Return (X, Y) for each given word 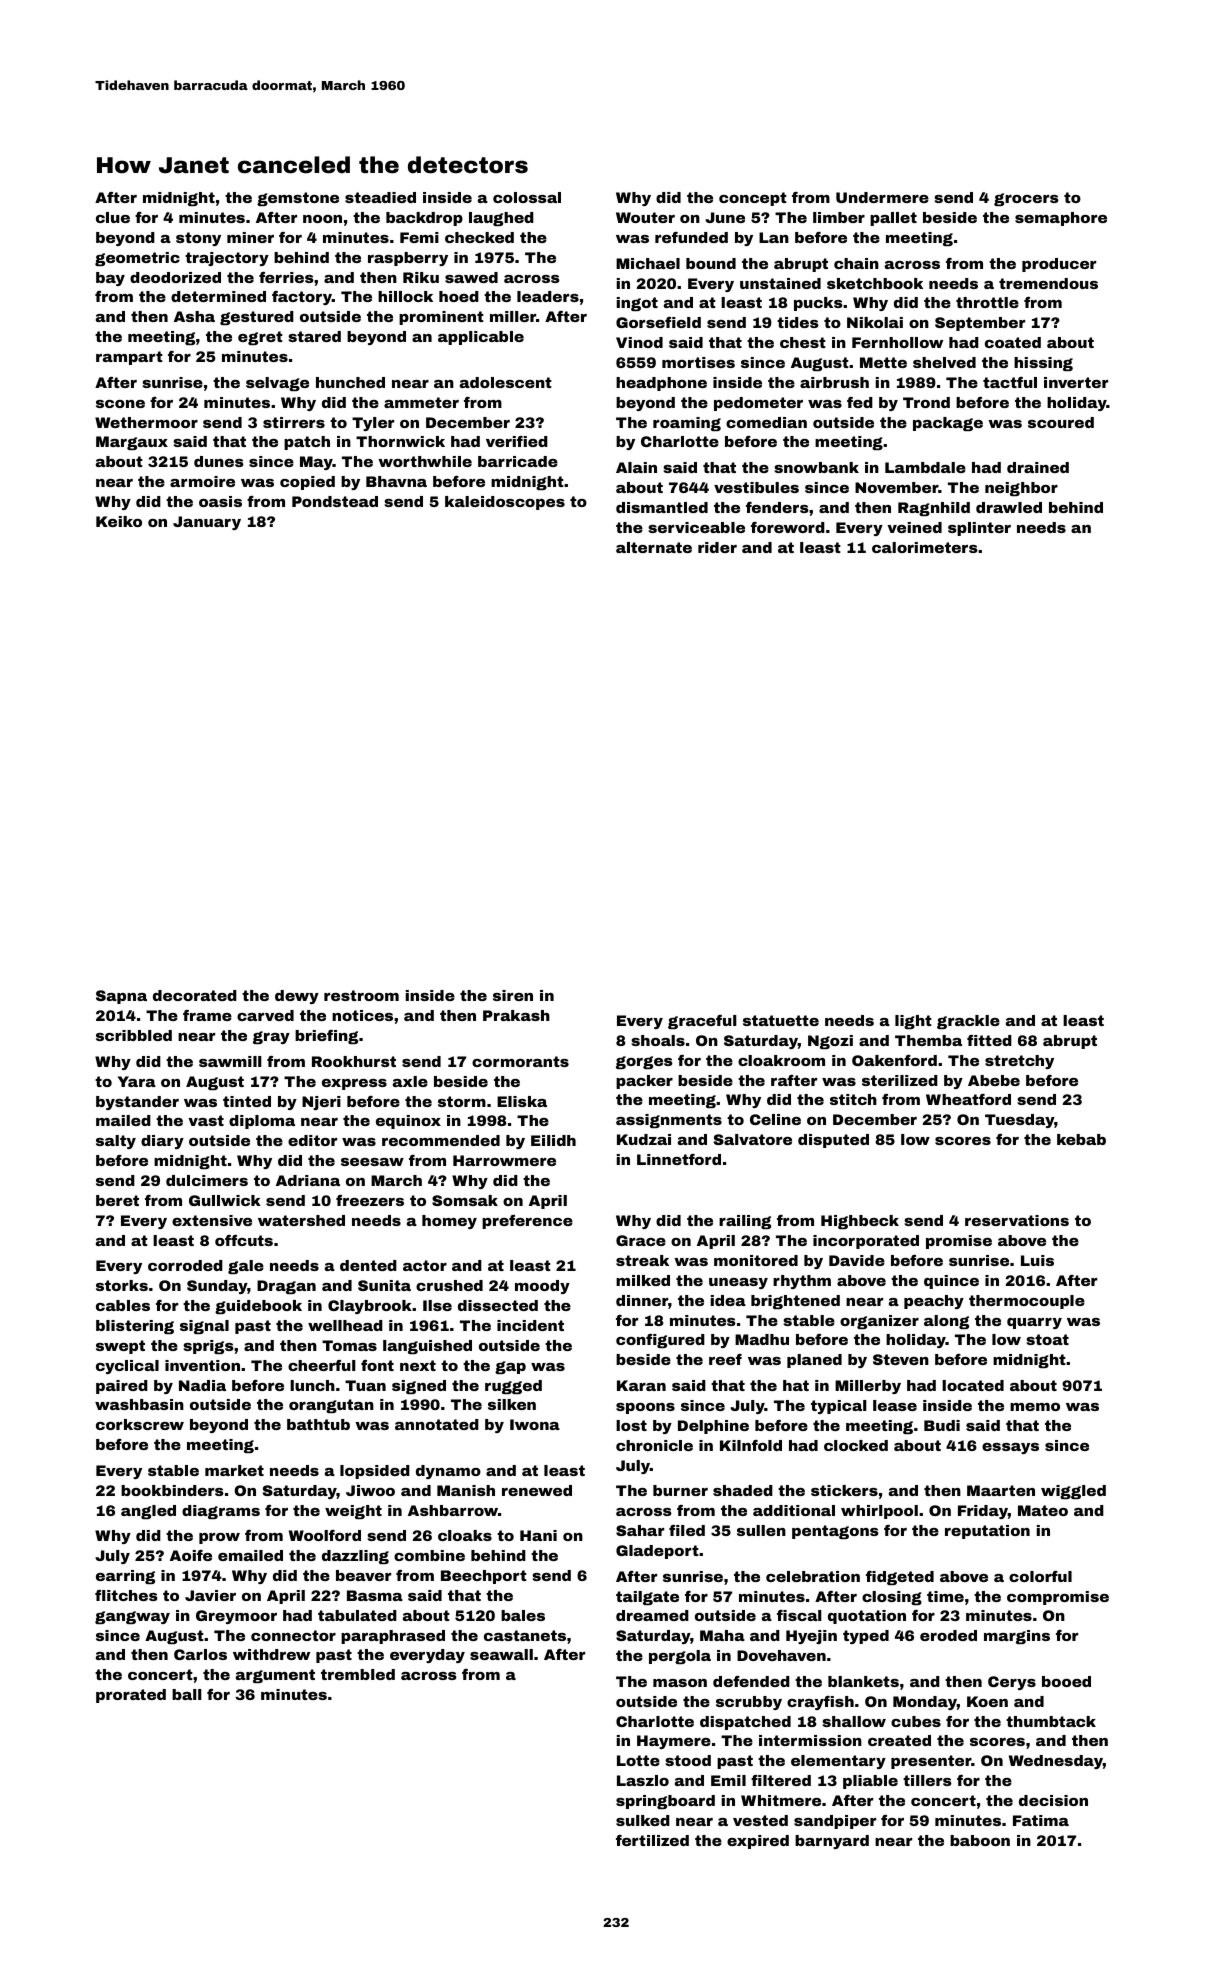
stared (314, 336)
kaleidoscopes (505, 503)
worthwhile (425, 461)
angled (148, 1512)
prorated (131, 1696)
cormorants (520, 1061)
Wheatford (968, 1099)
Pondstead (335, 501)
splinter (979, 529)
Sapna (121, 997)
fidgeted (900, 1578)
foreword (788, 527)
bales (523, 1615)
